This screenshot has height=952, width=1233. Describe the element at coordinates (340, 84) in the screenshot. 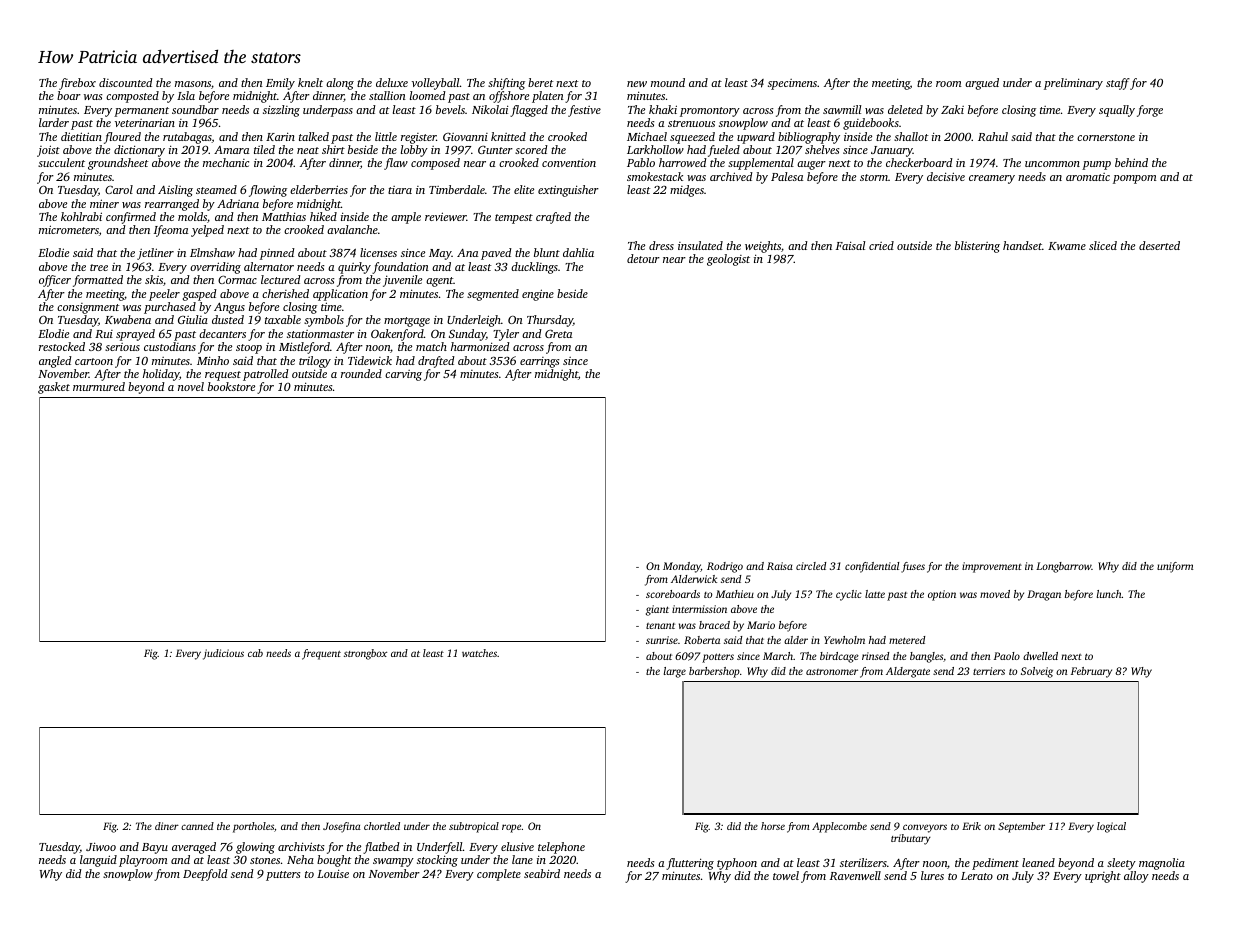

I see `along` at that location.
